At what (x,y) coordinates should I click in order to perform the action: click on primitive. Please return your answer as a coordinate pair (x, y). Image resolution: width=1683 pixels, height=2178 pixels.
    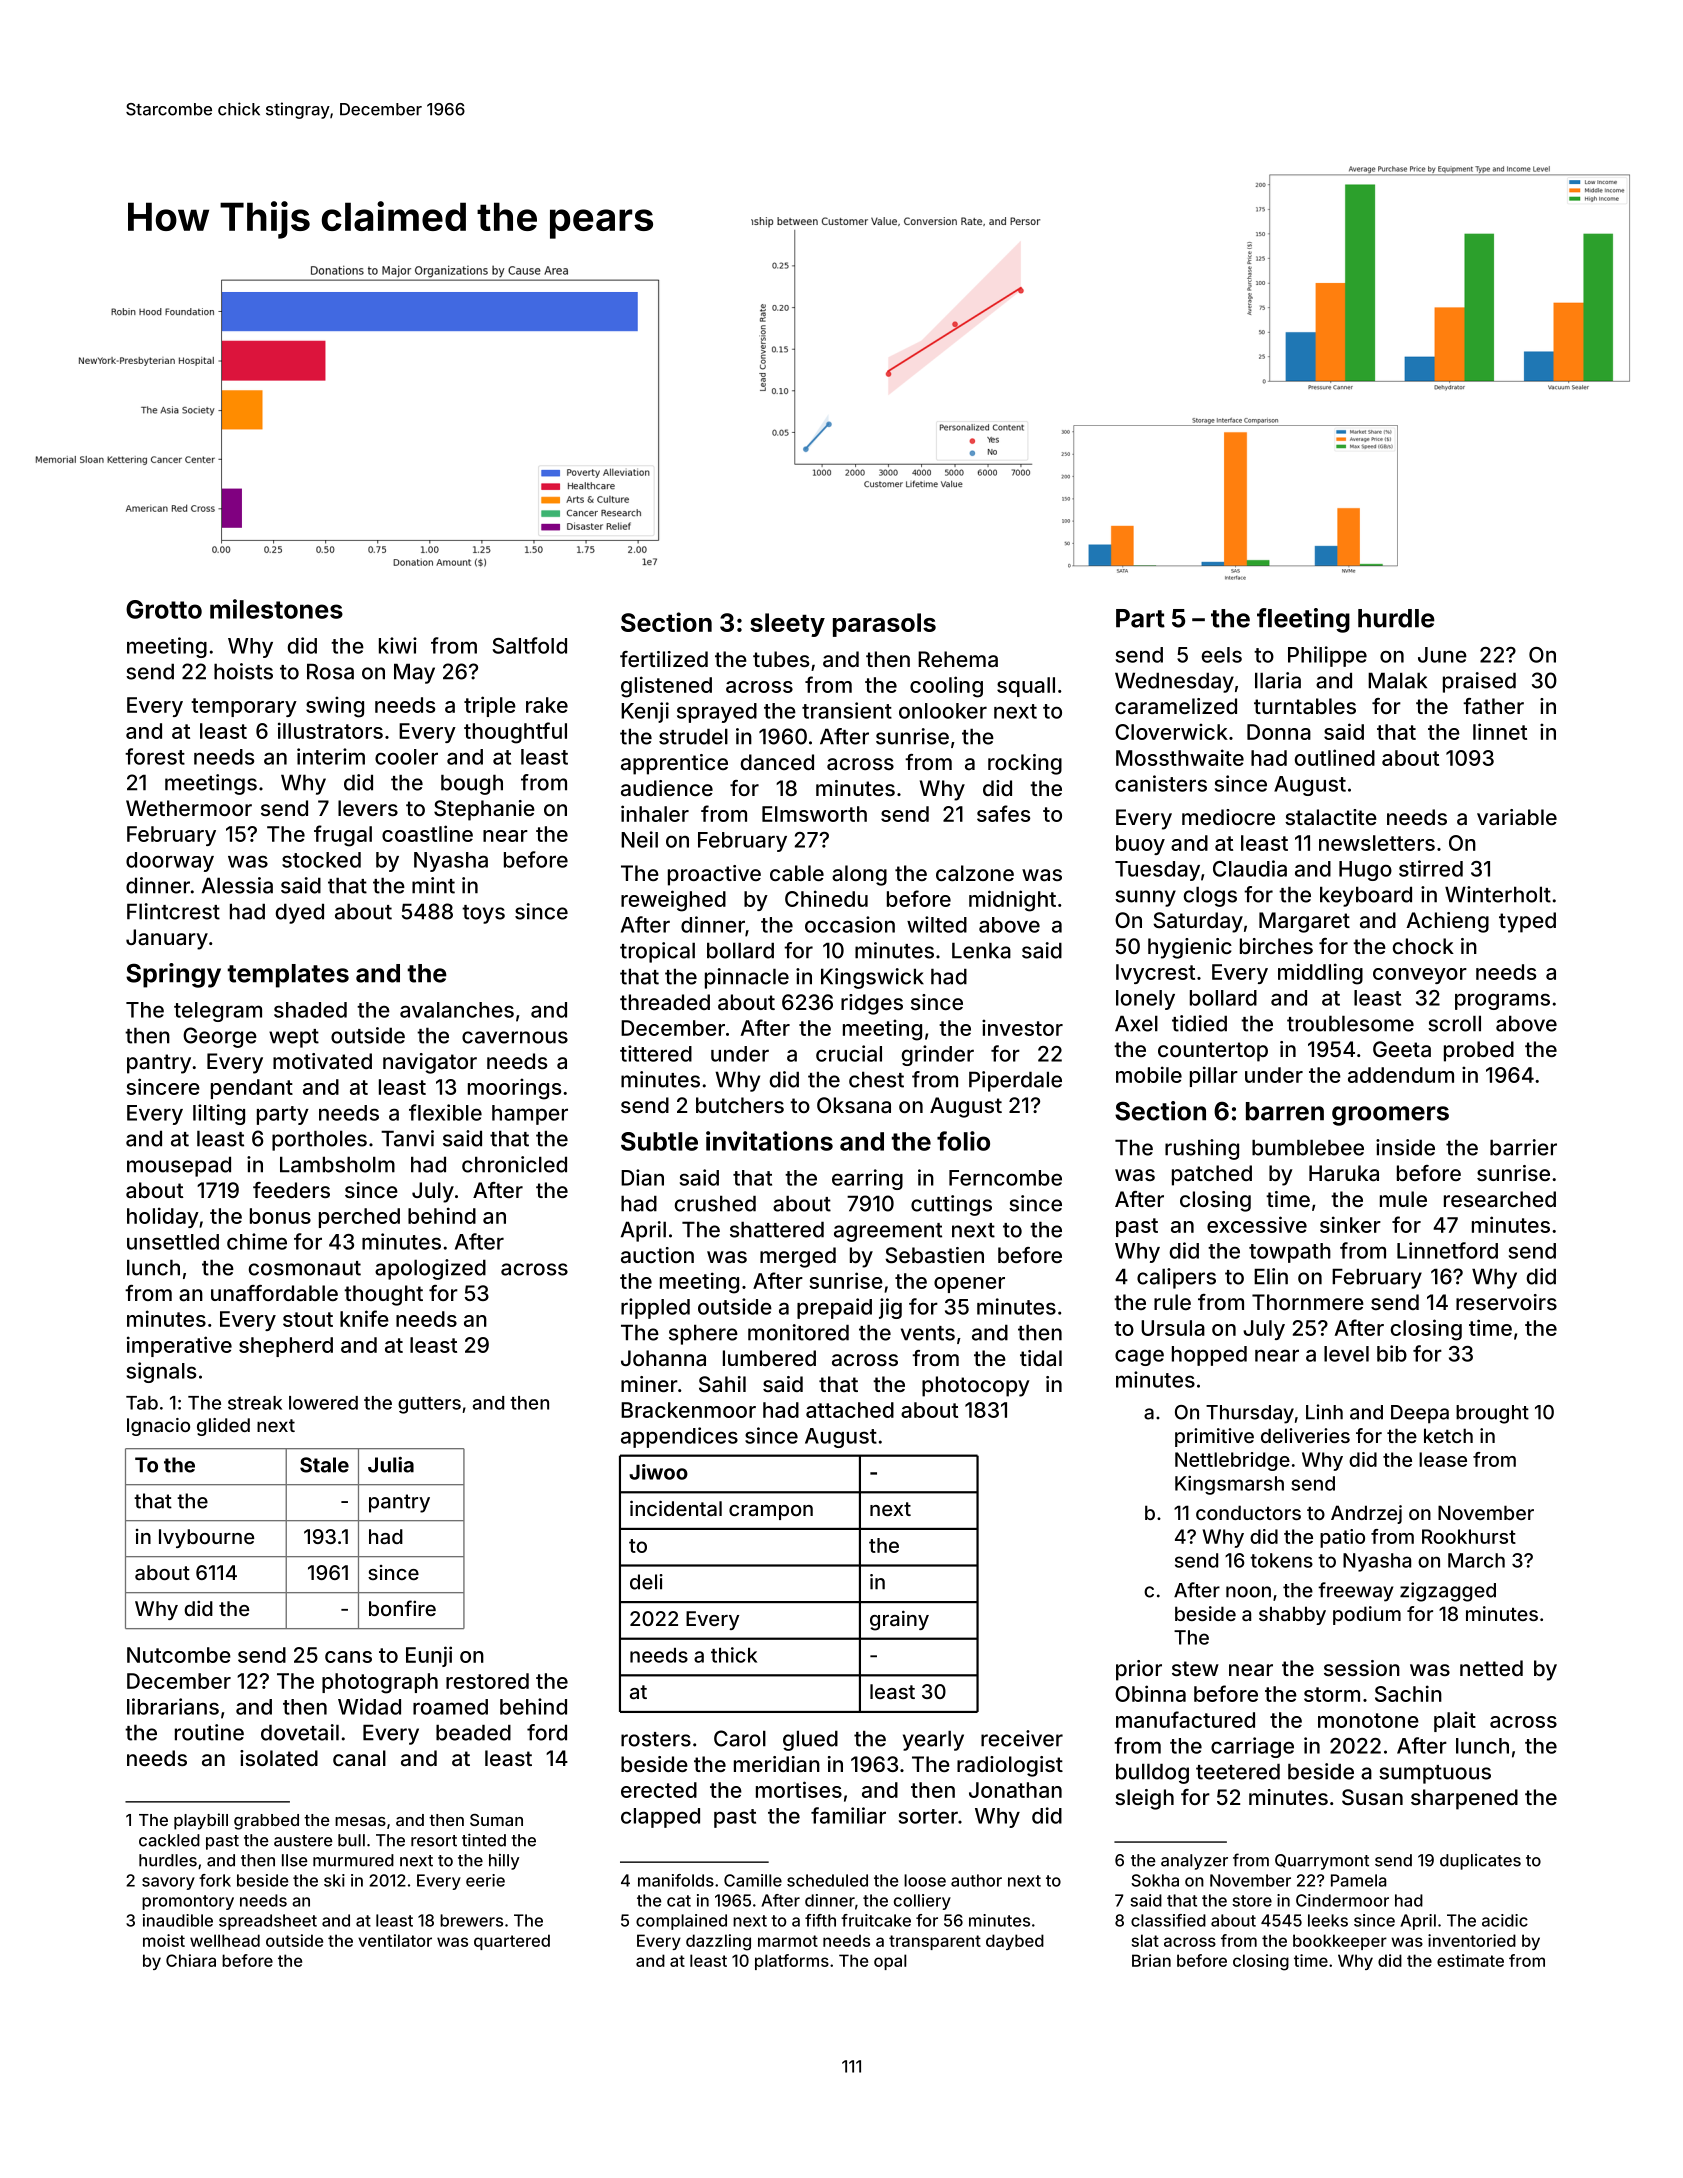
    Looking at the image, I should click on (1214, 1437).
